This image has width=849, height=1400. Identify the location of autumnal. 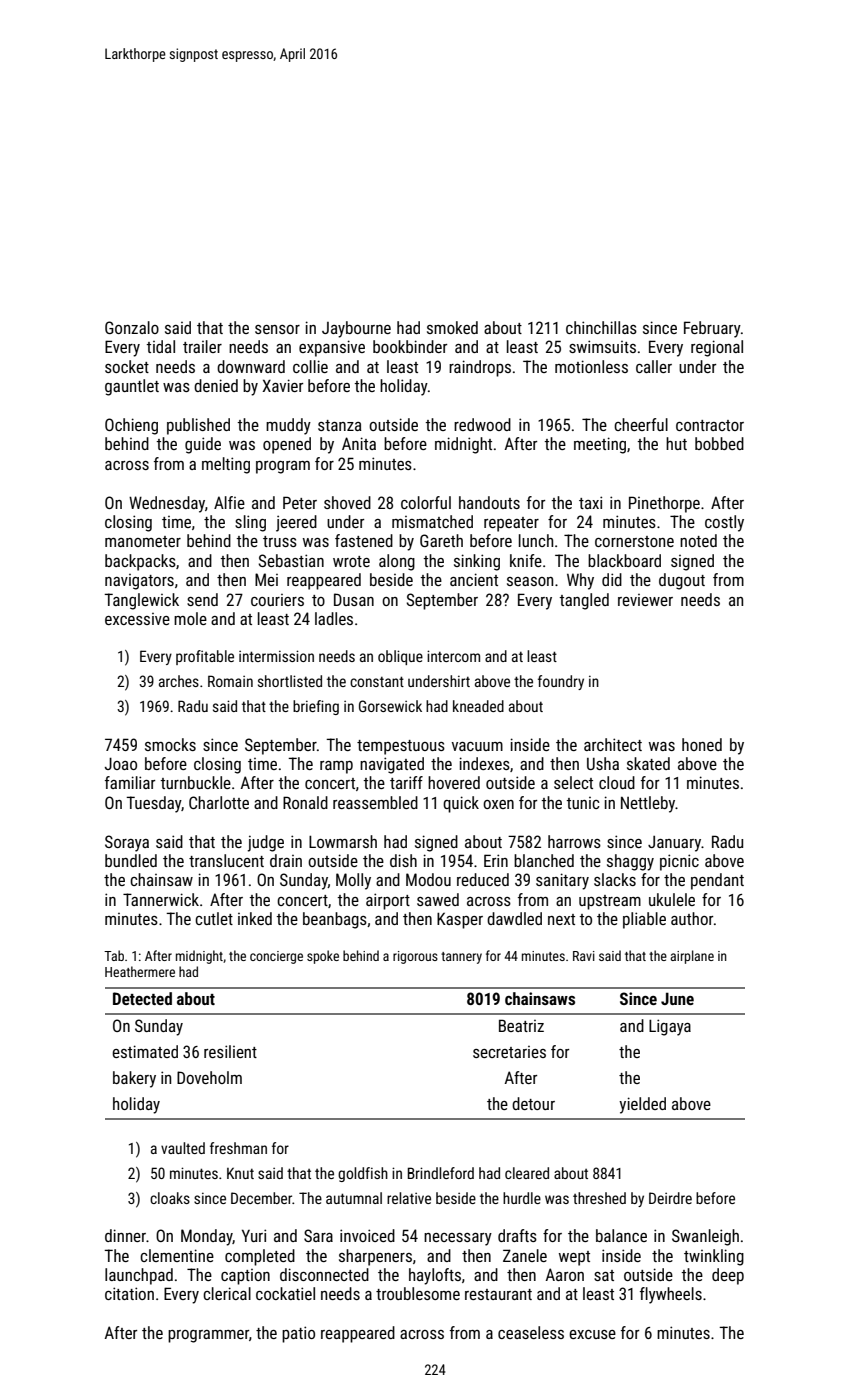
(354, 1198).
